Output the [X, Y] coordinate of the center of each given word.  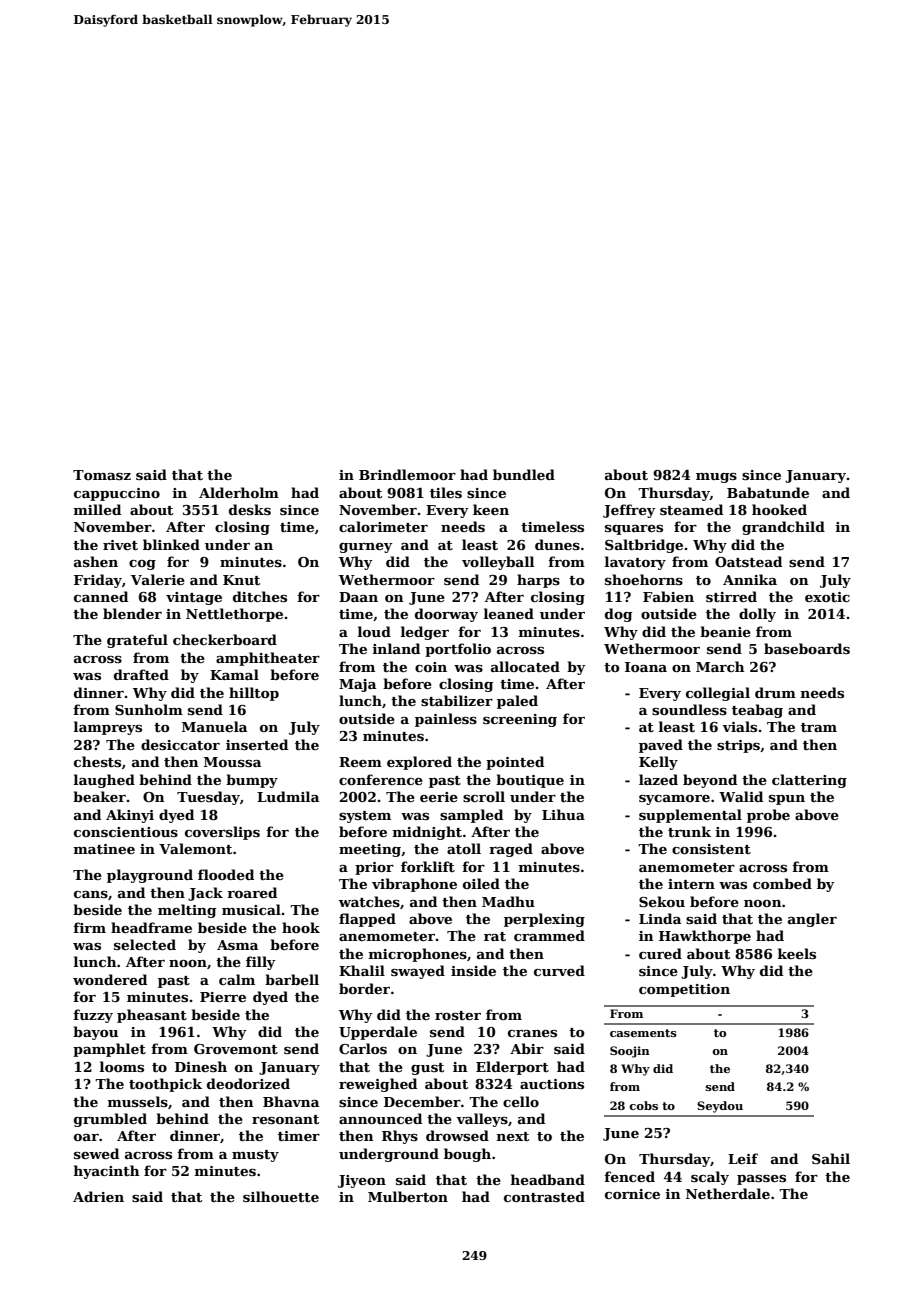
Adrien [98, 1196]
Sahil [831, 1158]
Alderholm [239, 492]
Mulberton [408, 1196]
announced [380, 1118]
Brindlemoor [407, 474]
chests [97, 761]
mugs [716, 478]
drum [775, 692]
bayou [95, 1033]
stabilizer [457, 700]
